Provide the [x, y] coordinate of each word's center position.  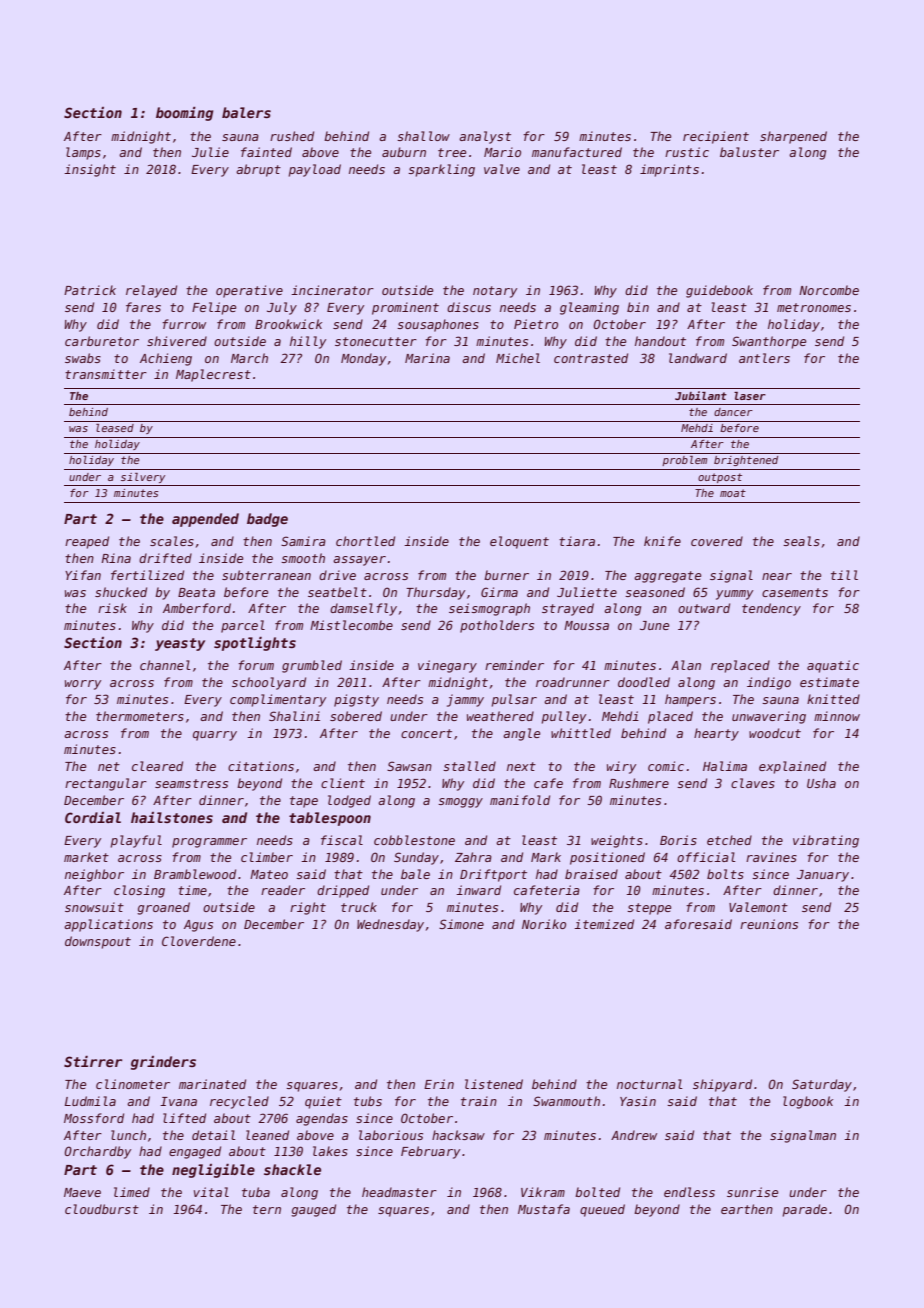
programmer [209, 843]
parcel [243, 626]
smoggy [460, 803]
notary [495, 292]
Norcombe [829, 290]
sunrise [752, 1192]
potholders [497, 626]
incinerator [332, 290]
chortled [365, 541]
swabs [83, 358]
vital [211, 1192]
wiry [621, 767]
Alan [686, 665]
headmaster [399, 1192]
